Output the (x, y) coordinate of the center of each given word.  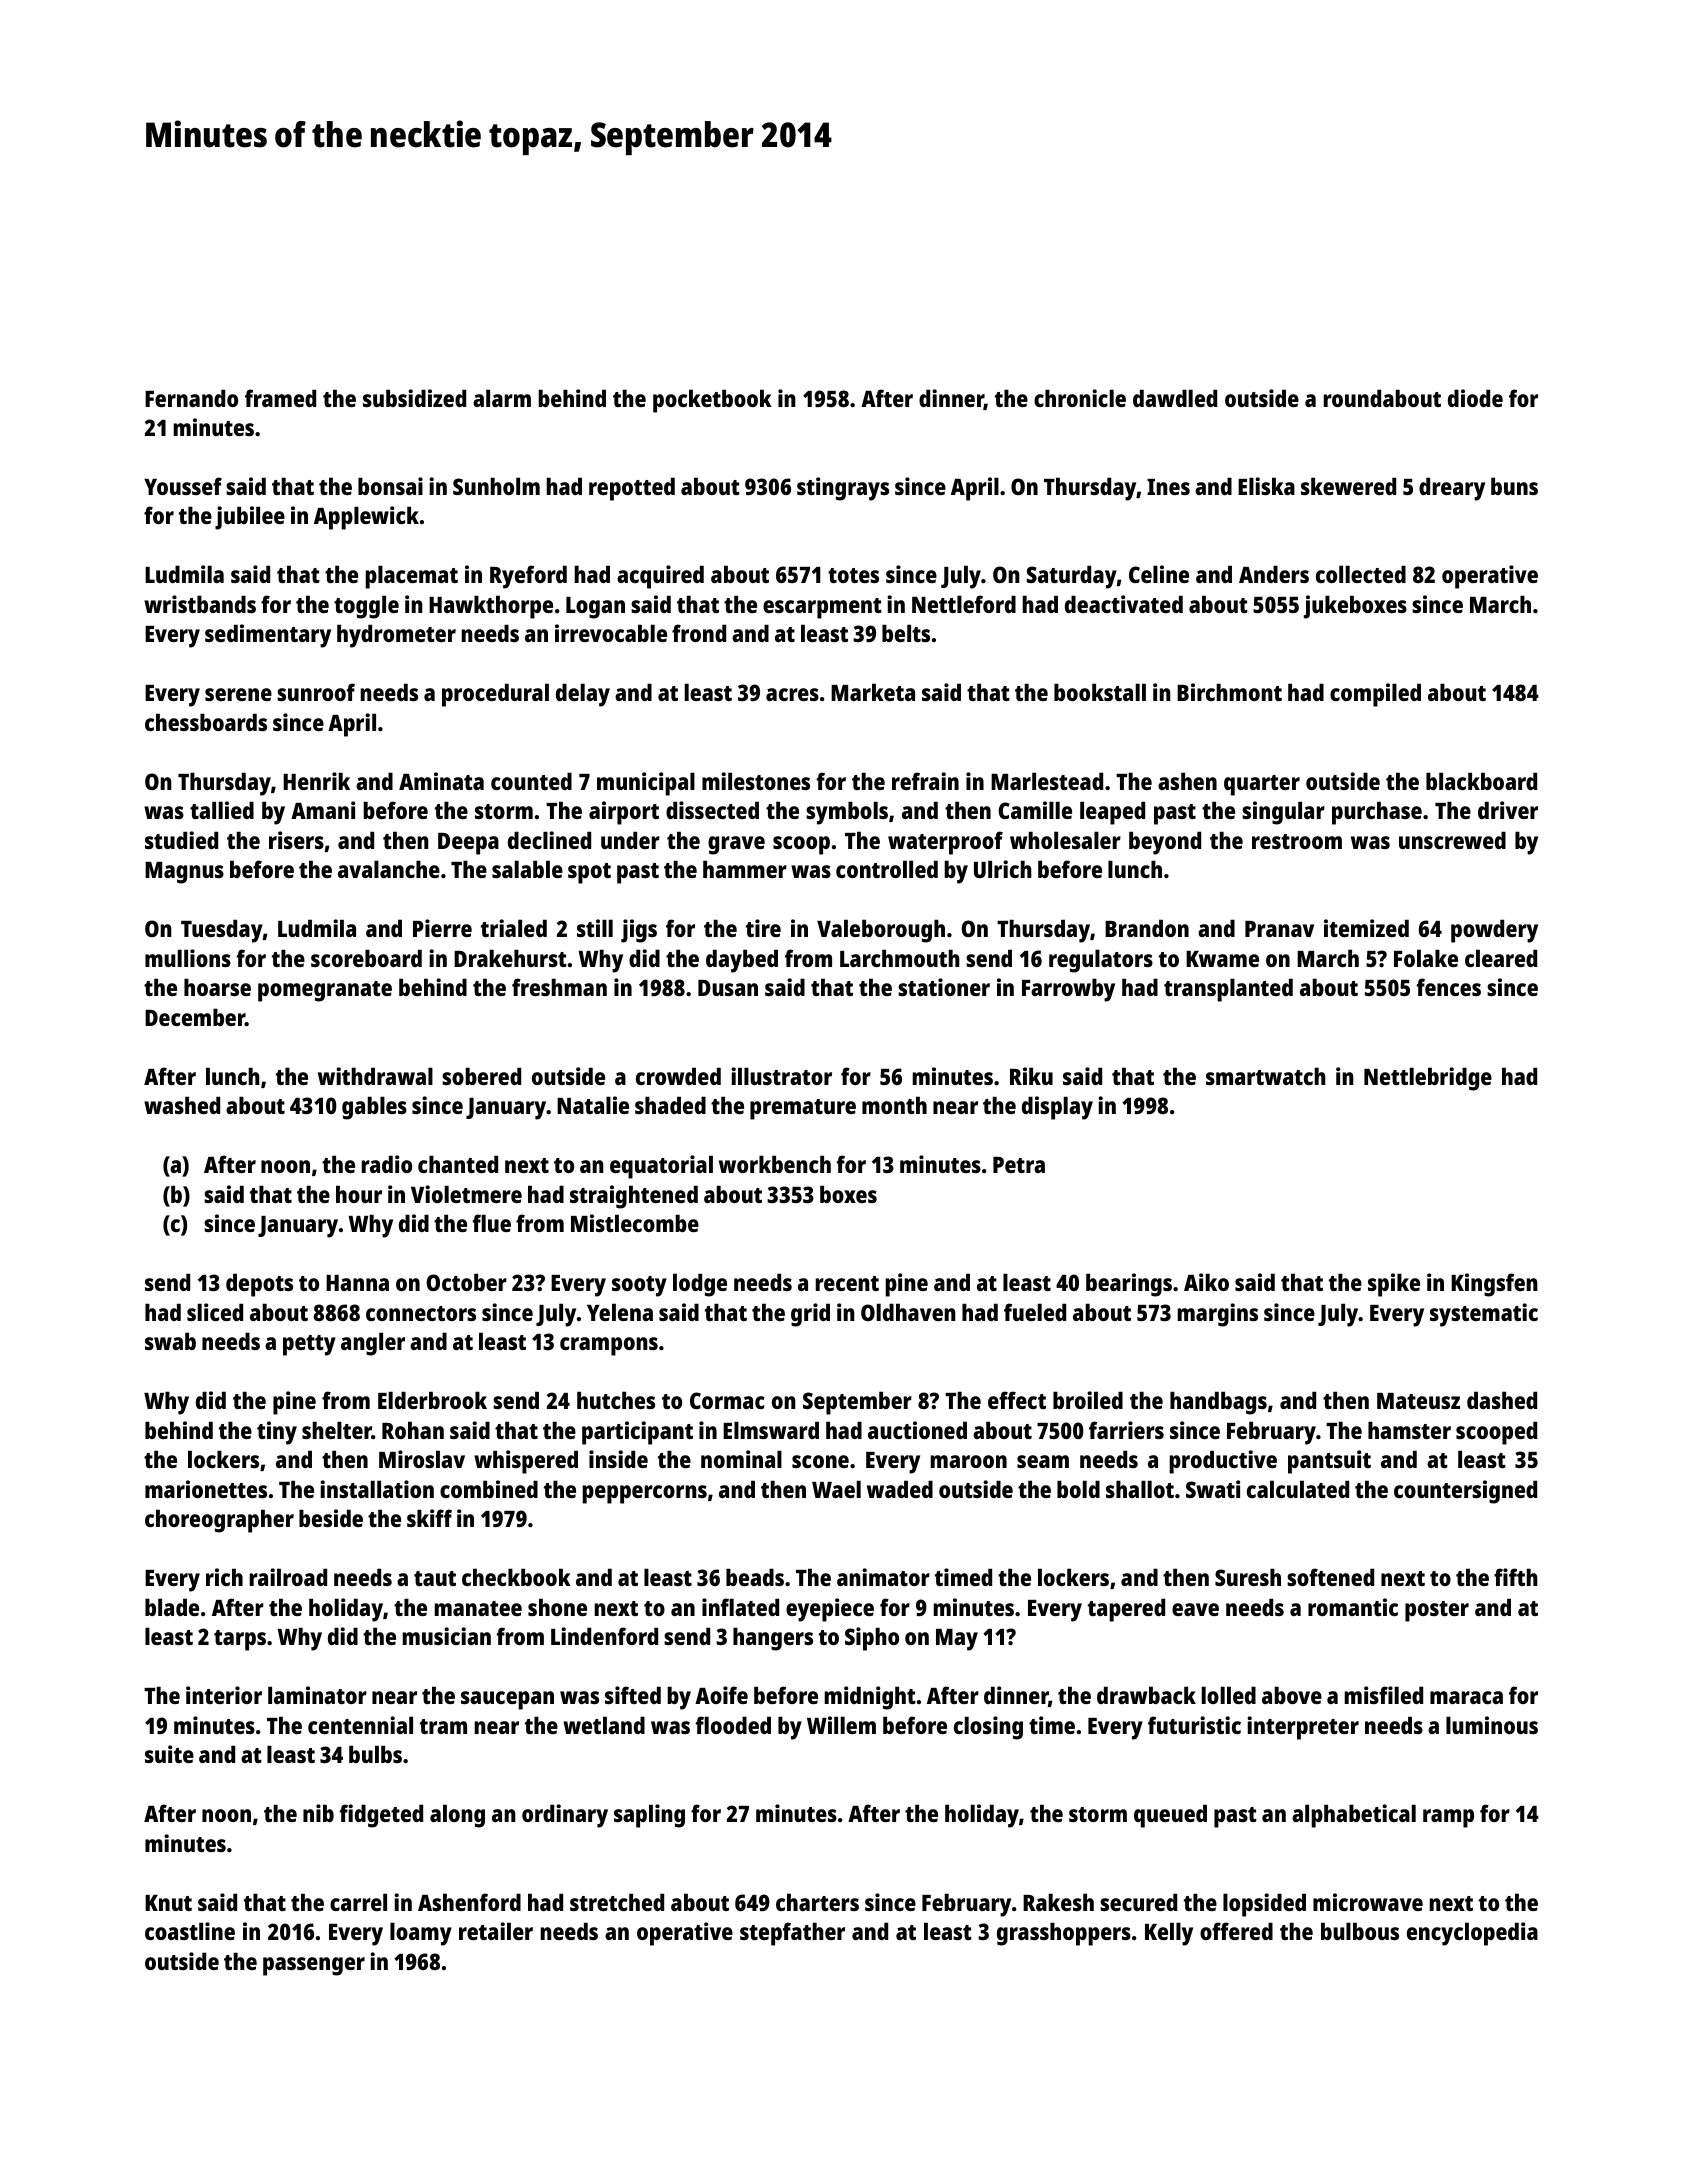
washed (182, 1105)
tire (763, 928)
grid (810, 1315)
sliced (215, 1312)
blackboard (1481, 781)
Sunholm (496, 486)
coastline (190, 1931)
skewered (1348, 486)
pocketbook (712, 401)
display (1057, 1108)
